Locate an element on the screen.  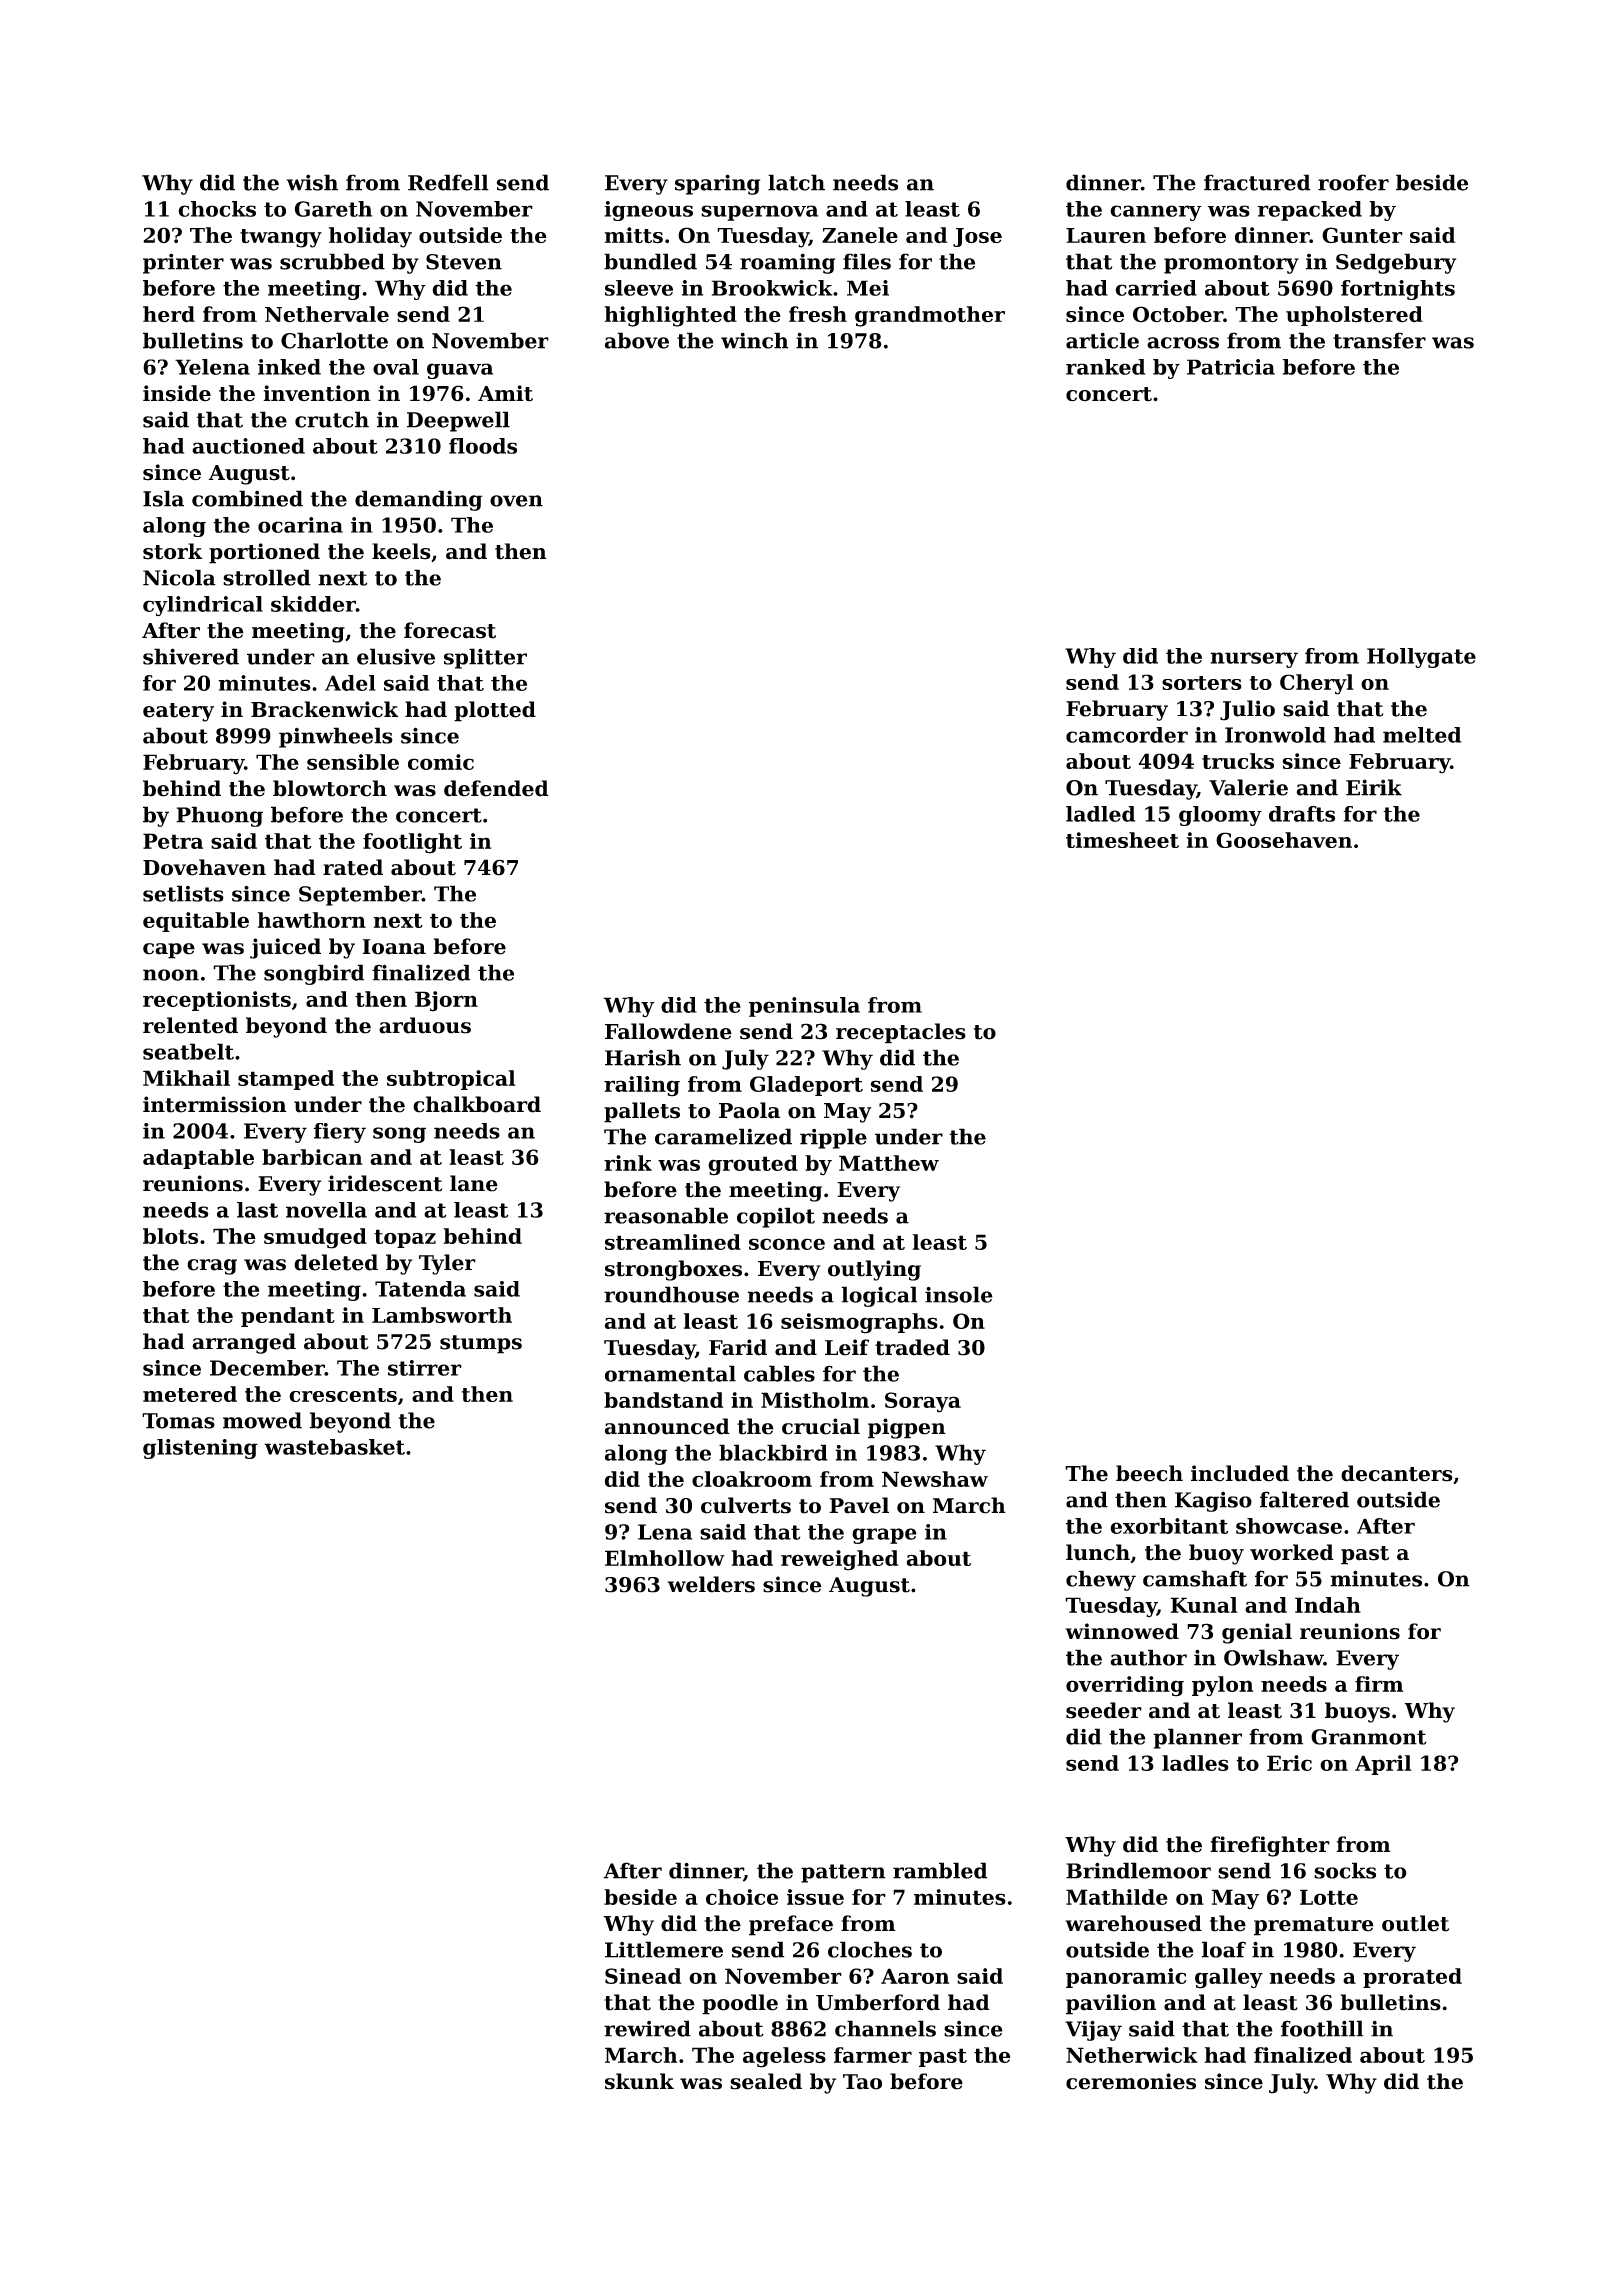
ranked is located at coordinates (1105, 367).
